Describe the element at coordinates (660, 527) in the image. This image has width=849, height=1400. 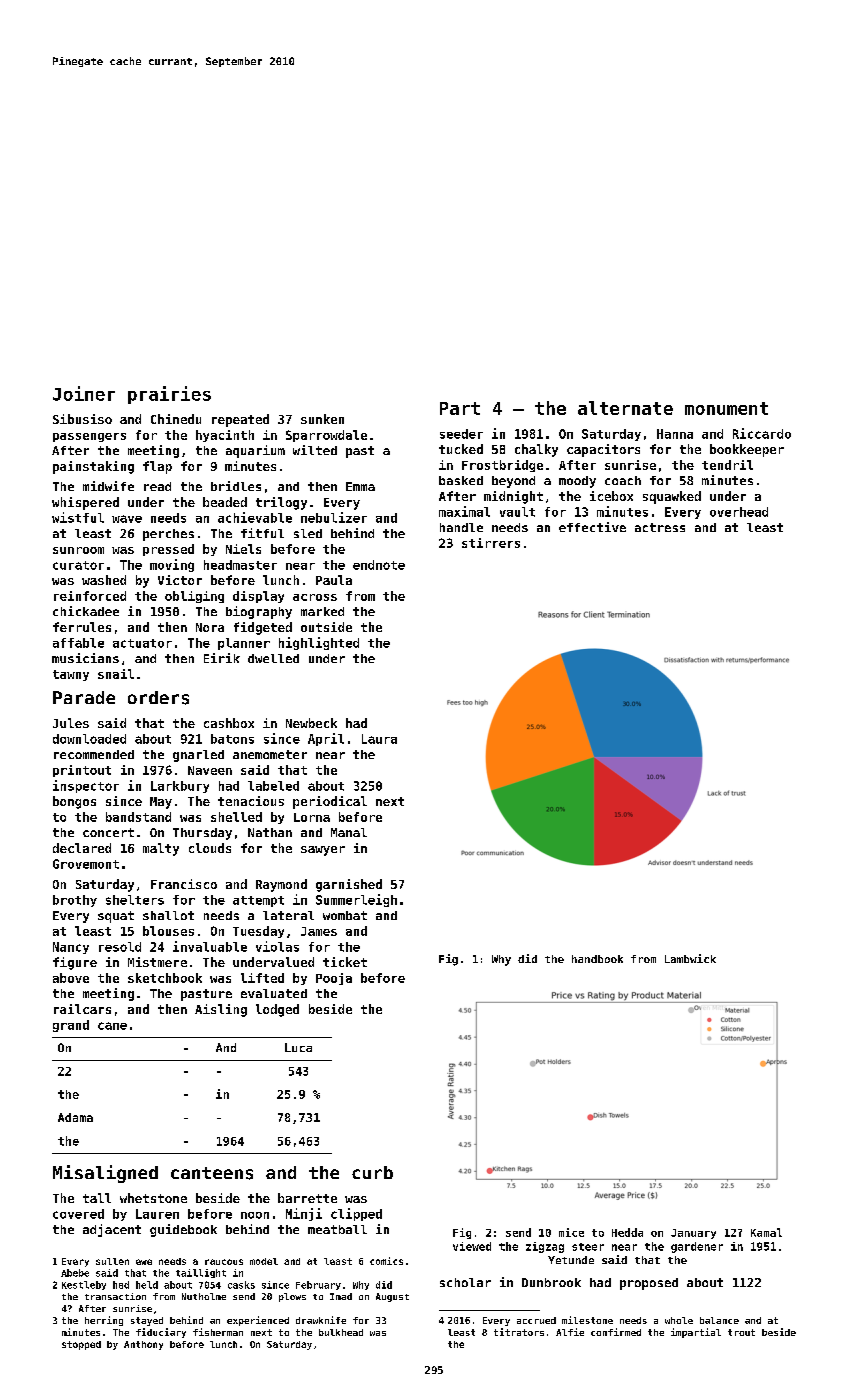
I see `actress` at that location.
